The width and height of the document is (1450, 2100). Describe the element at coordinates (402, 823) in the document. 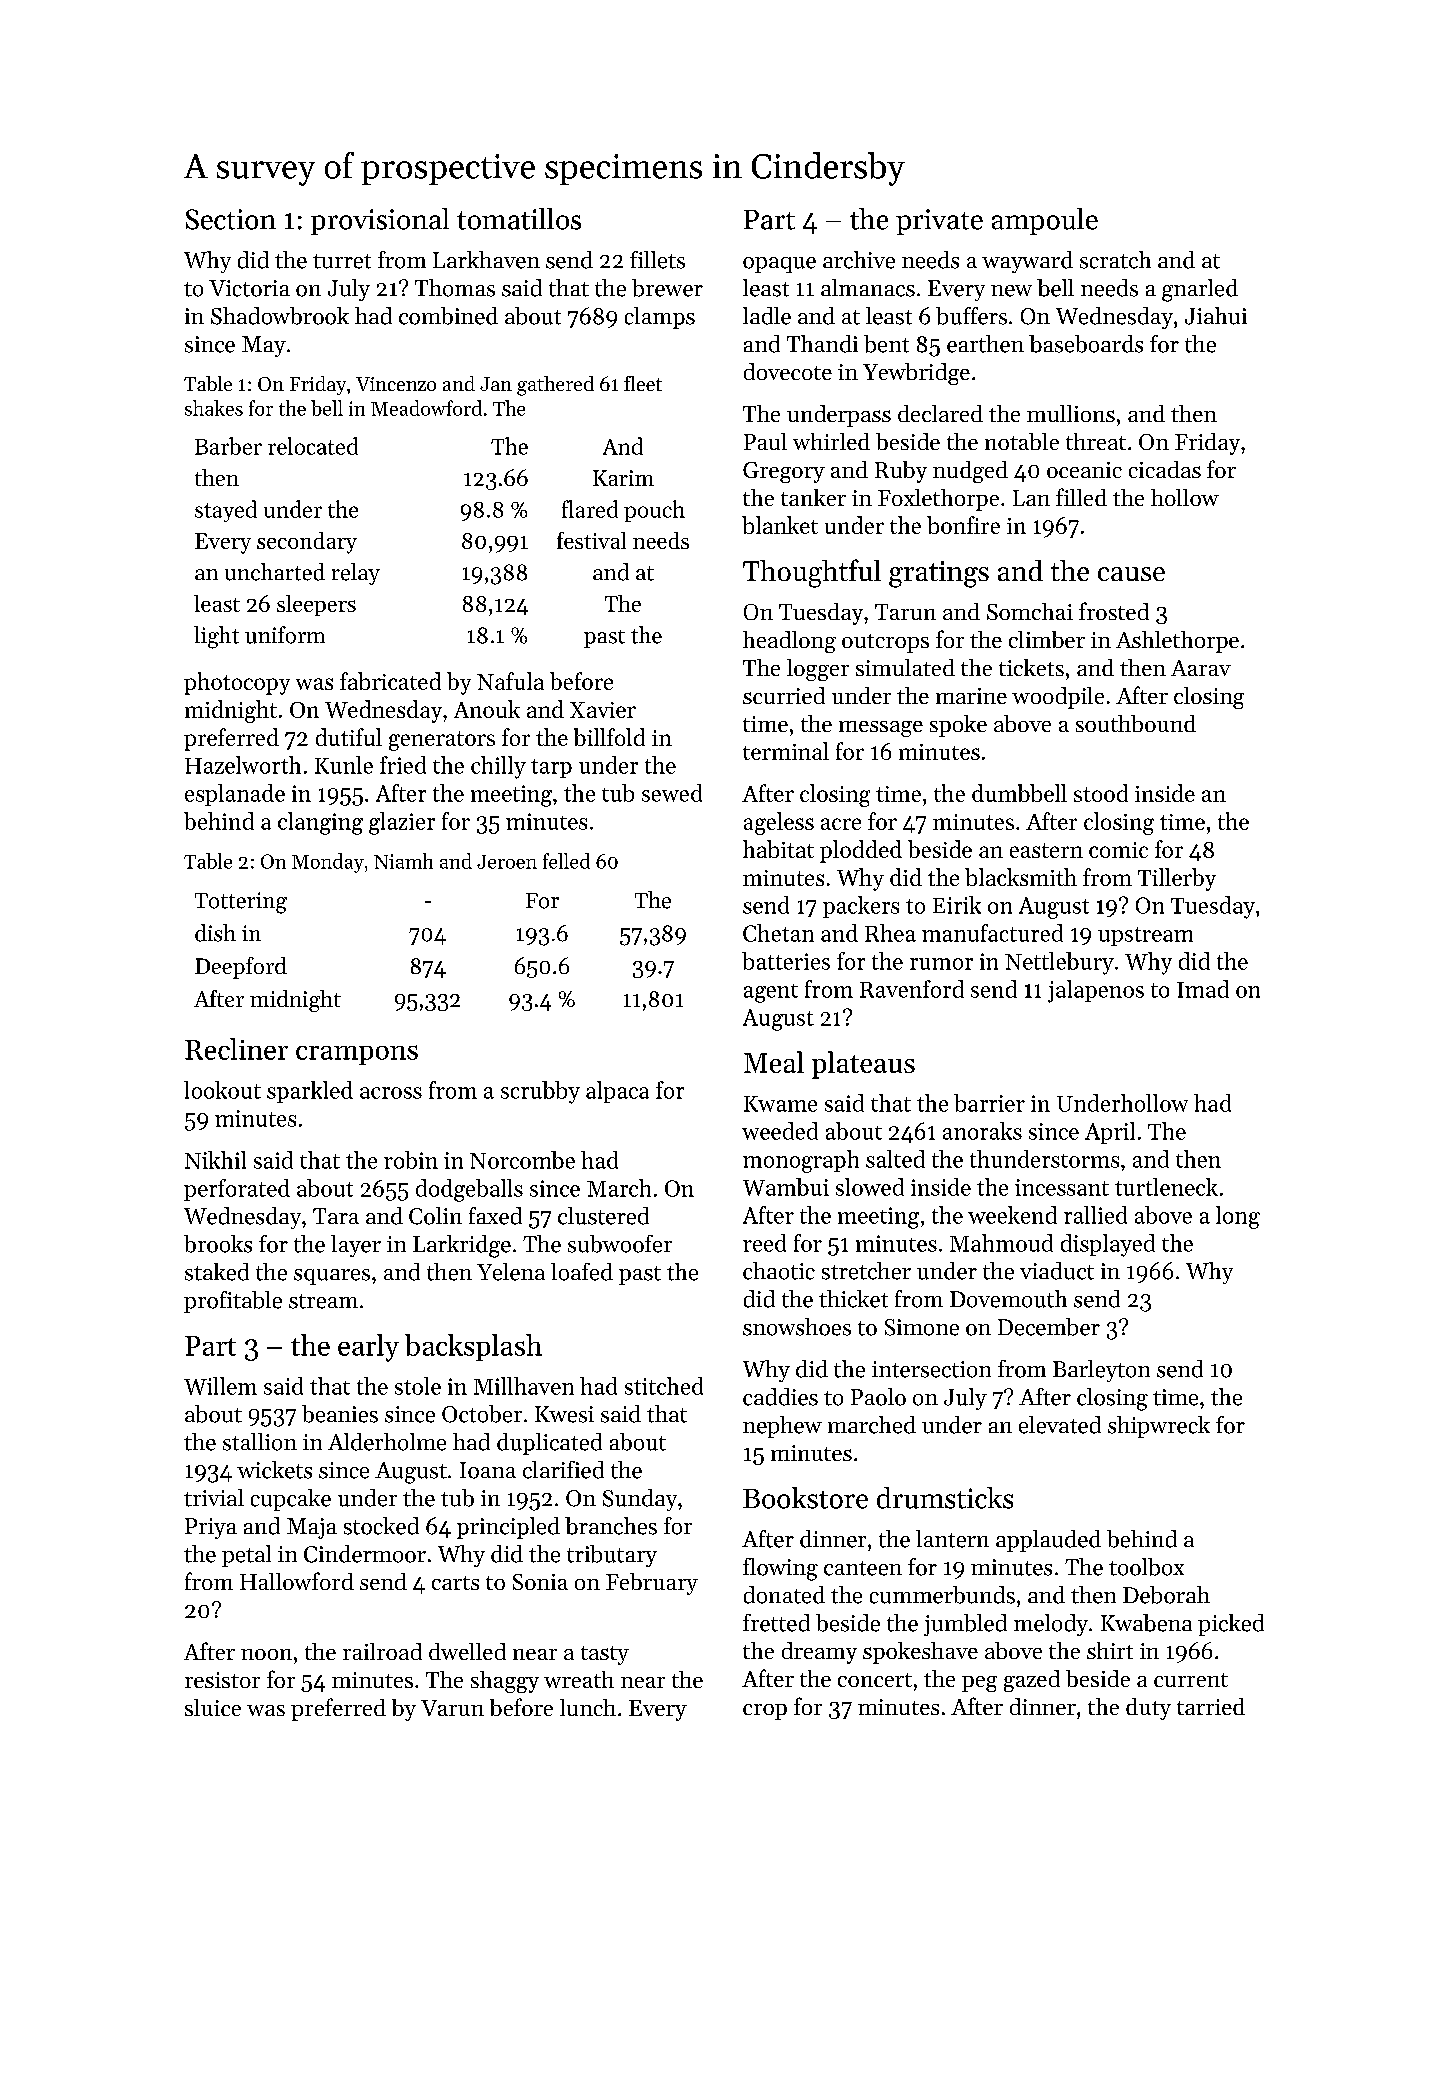

I see `glazier` at that location.
